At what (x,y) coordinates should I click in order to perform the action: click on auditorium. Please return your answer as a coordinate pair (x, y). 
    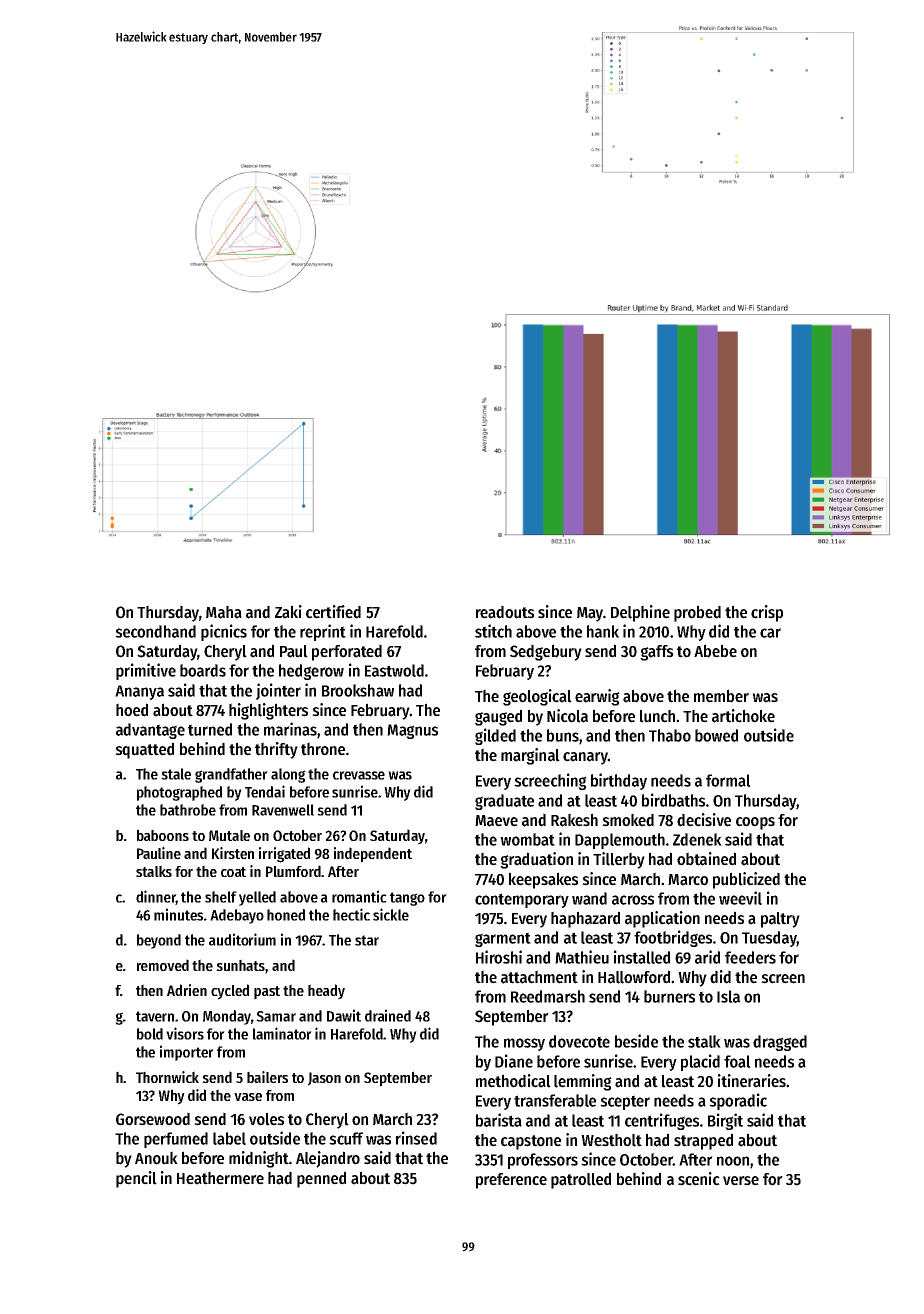
    Looking at the image, I should click on (242, 939).
